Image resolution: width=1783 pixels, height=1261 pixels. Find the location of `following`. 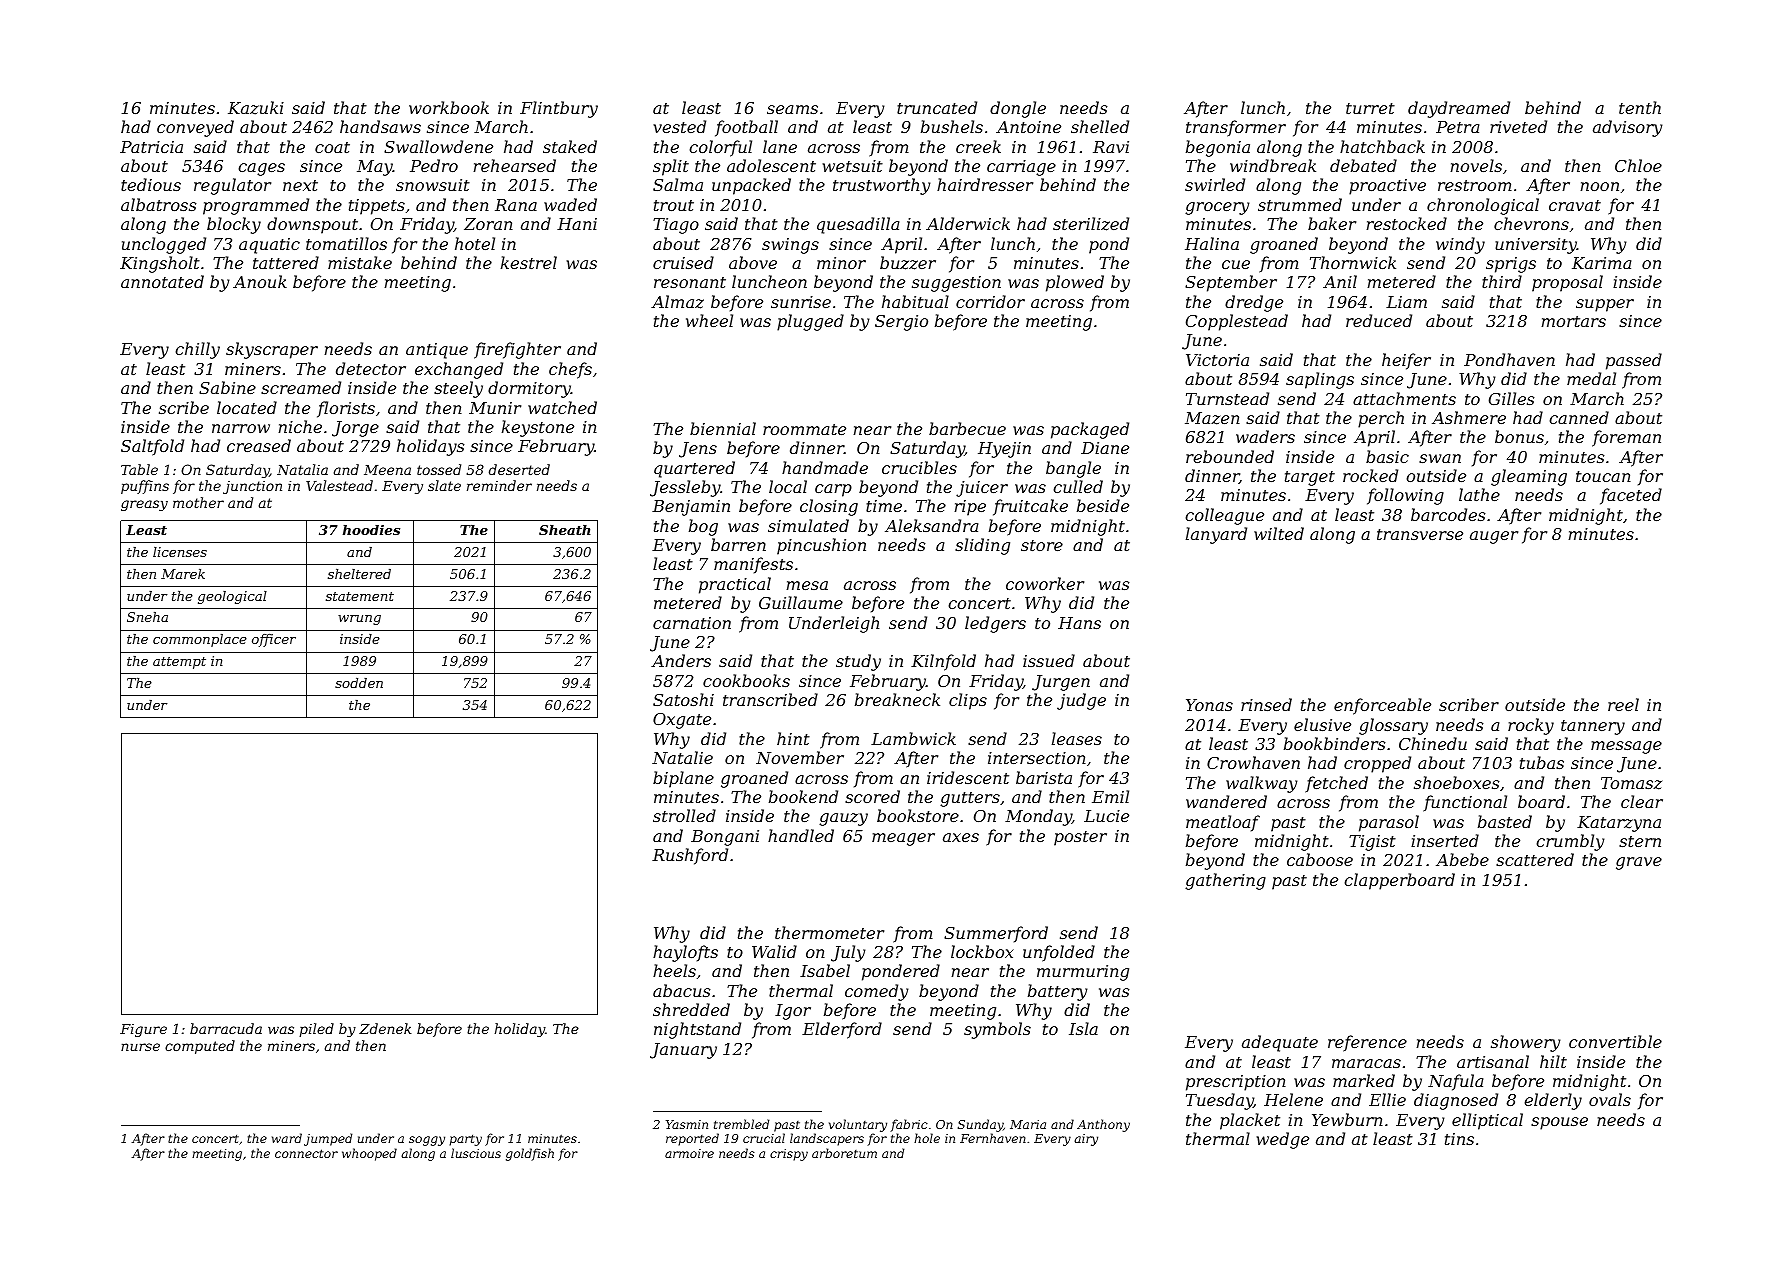

following is located at coordinates (1405, 496).
